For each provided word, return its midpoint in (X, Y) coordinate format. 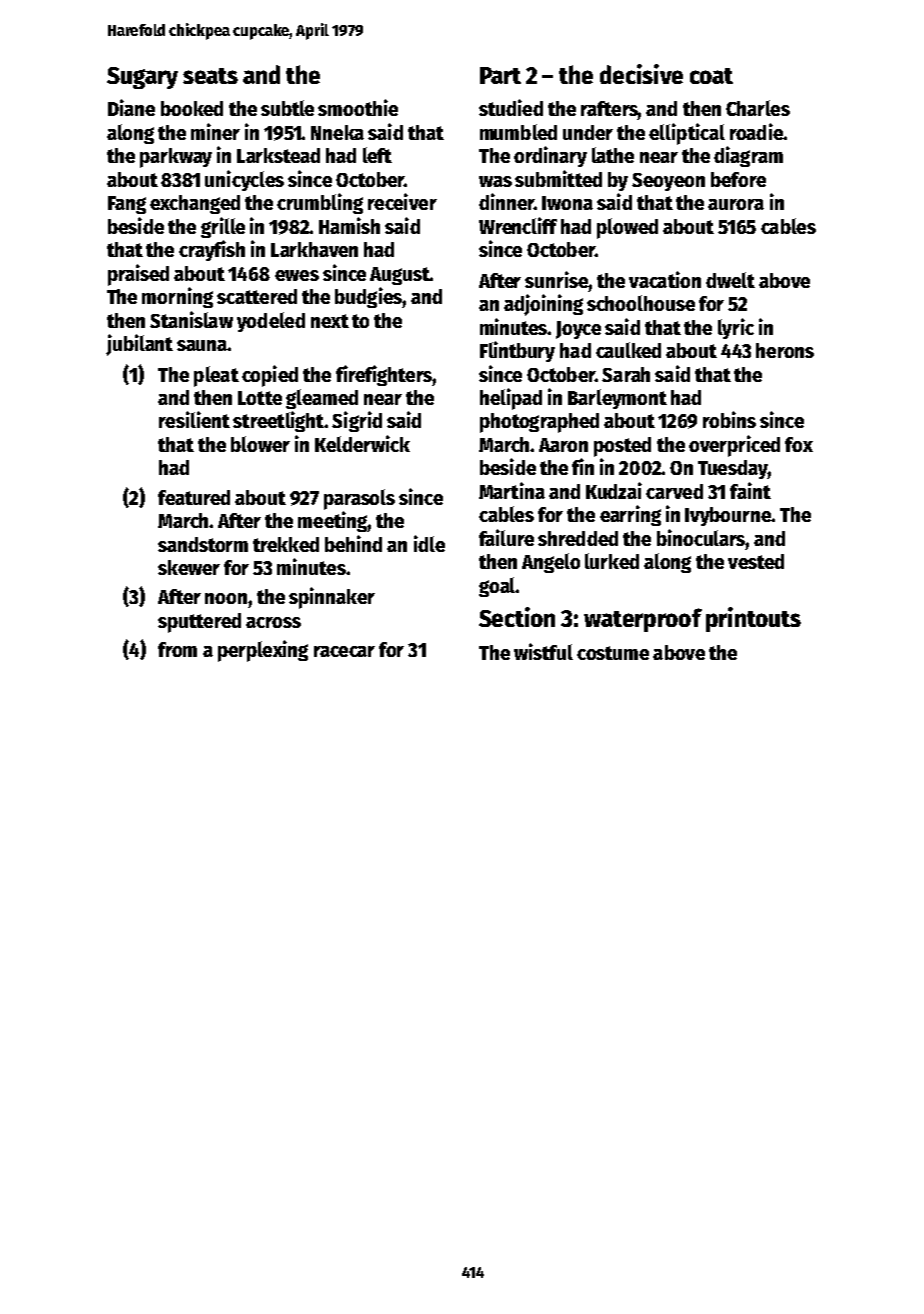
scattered (257, 296)
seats (210, 76)
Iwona (567, 203)
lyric (736, 328)
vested (756, 561)
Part (500, 75)
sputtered (199, 623)
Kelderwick (362, 443)
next (330, 321)
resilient (194, 419)
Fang (127, 205)
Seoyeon (668, 182)
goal (497, 587)
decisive (641, 74)
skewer (189, 567)
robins (729, 419)
